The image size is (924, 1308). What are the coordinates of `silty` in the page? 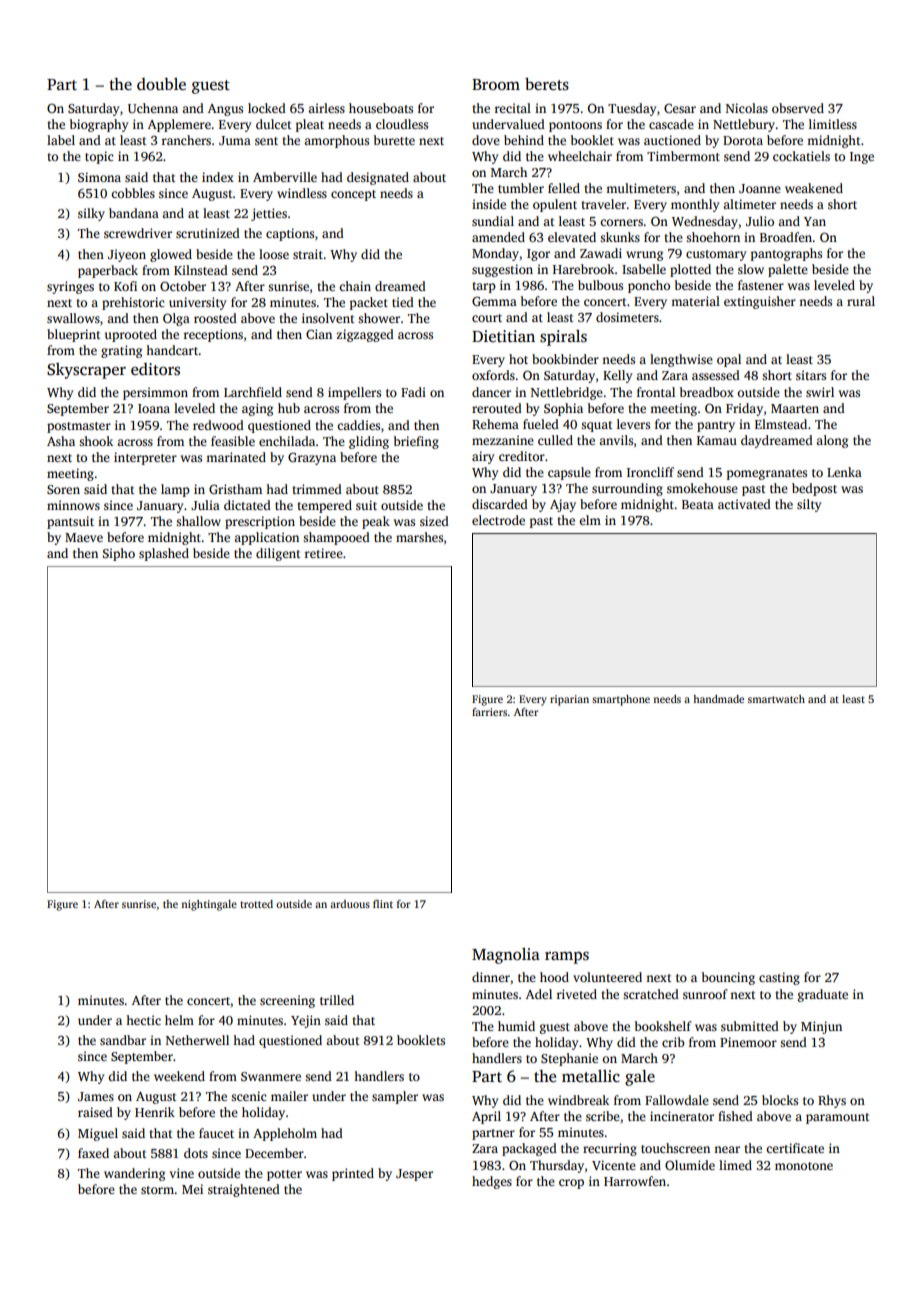 It's located at (809, 505).
